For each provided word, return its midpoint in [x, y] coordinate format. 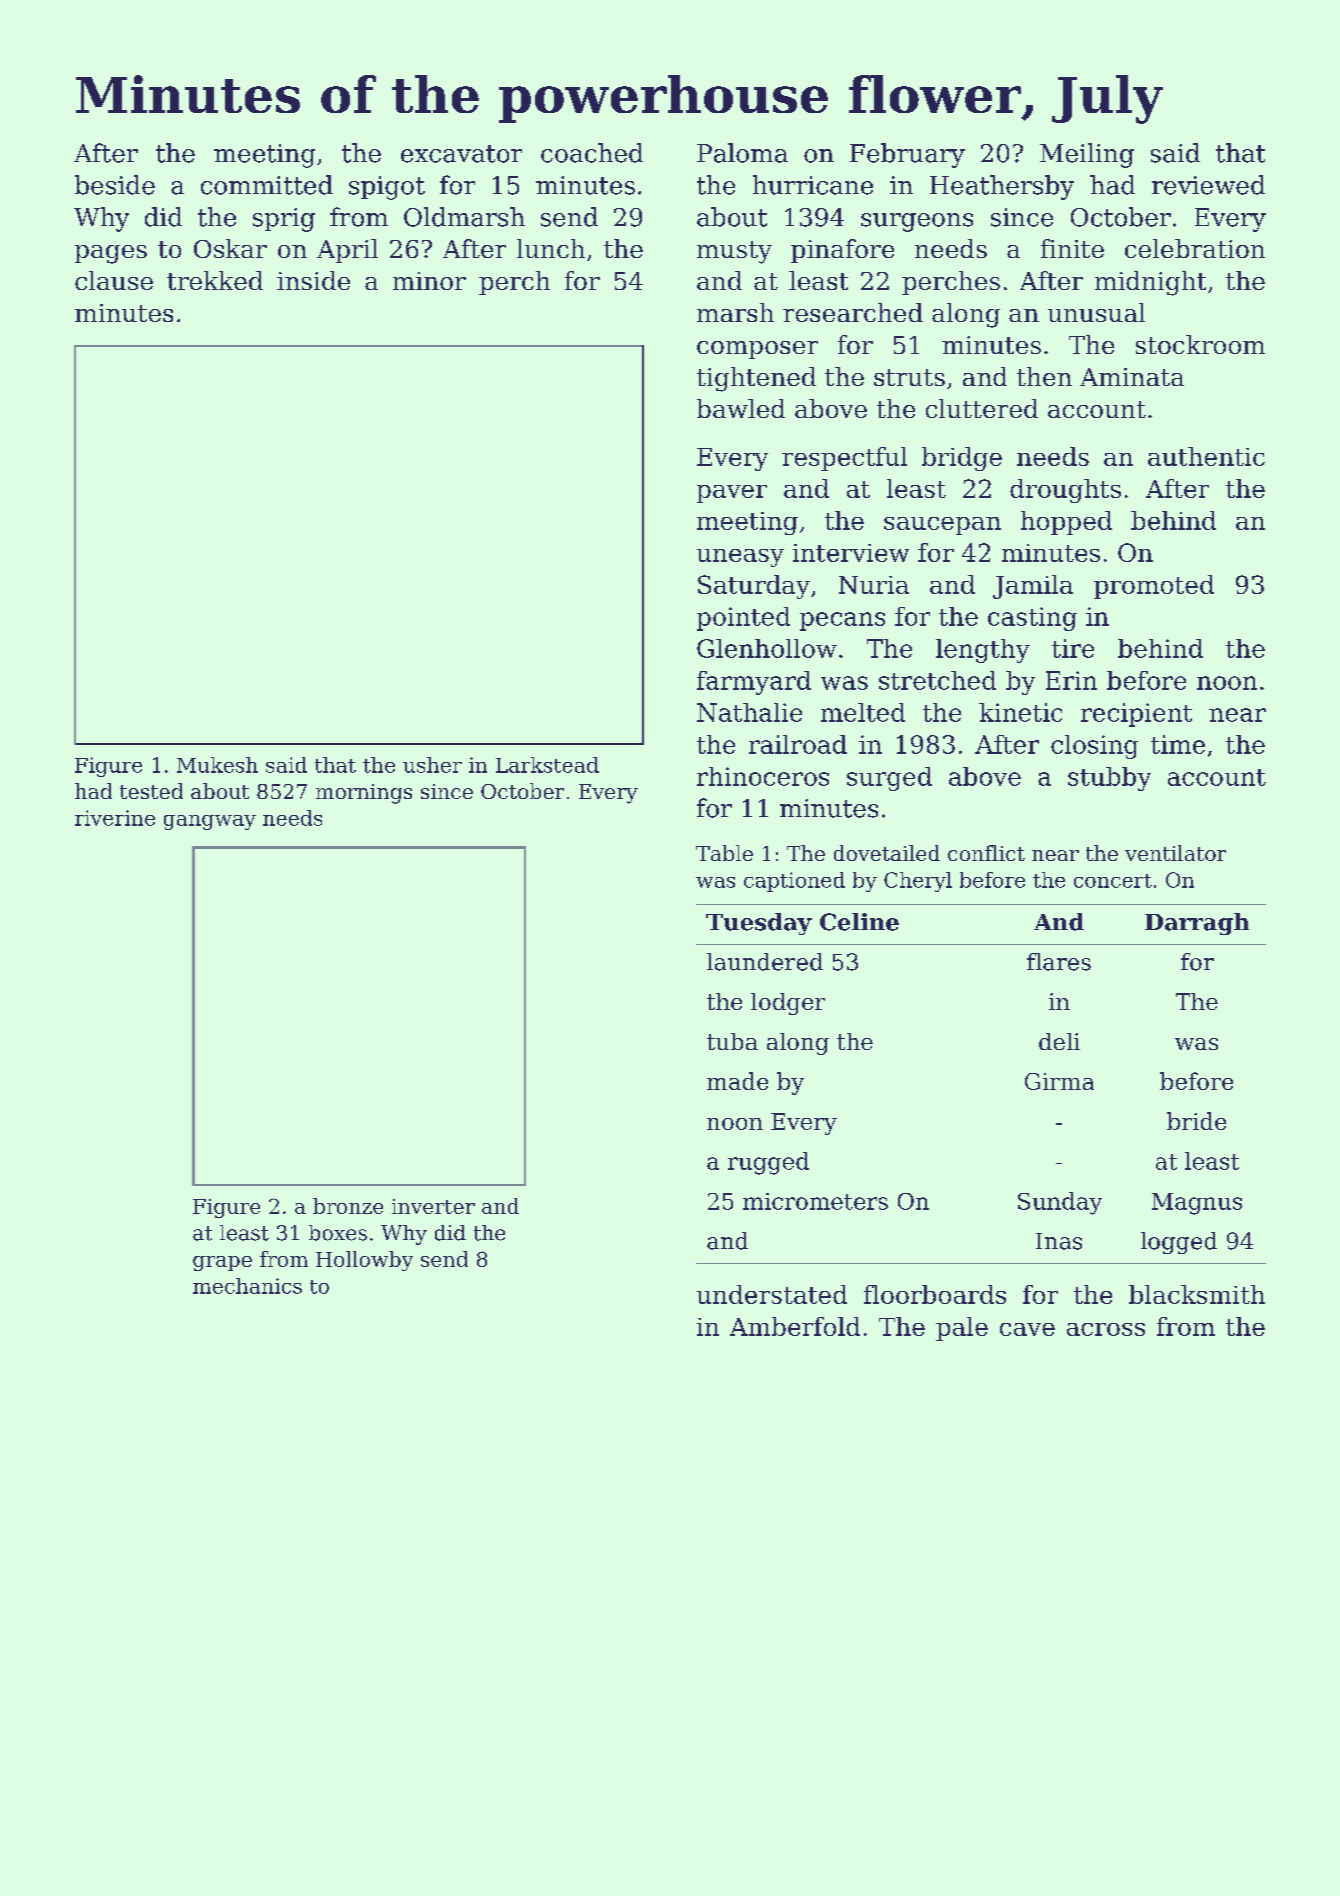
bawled [741, 408]
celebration [1195, 248]
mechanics [247, 1286]
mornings [364, 794]
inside [313, 280]
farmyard [754, 683]
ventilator [1175, 853]
